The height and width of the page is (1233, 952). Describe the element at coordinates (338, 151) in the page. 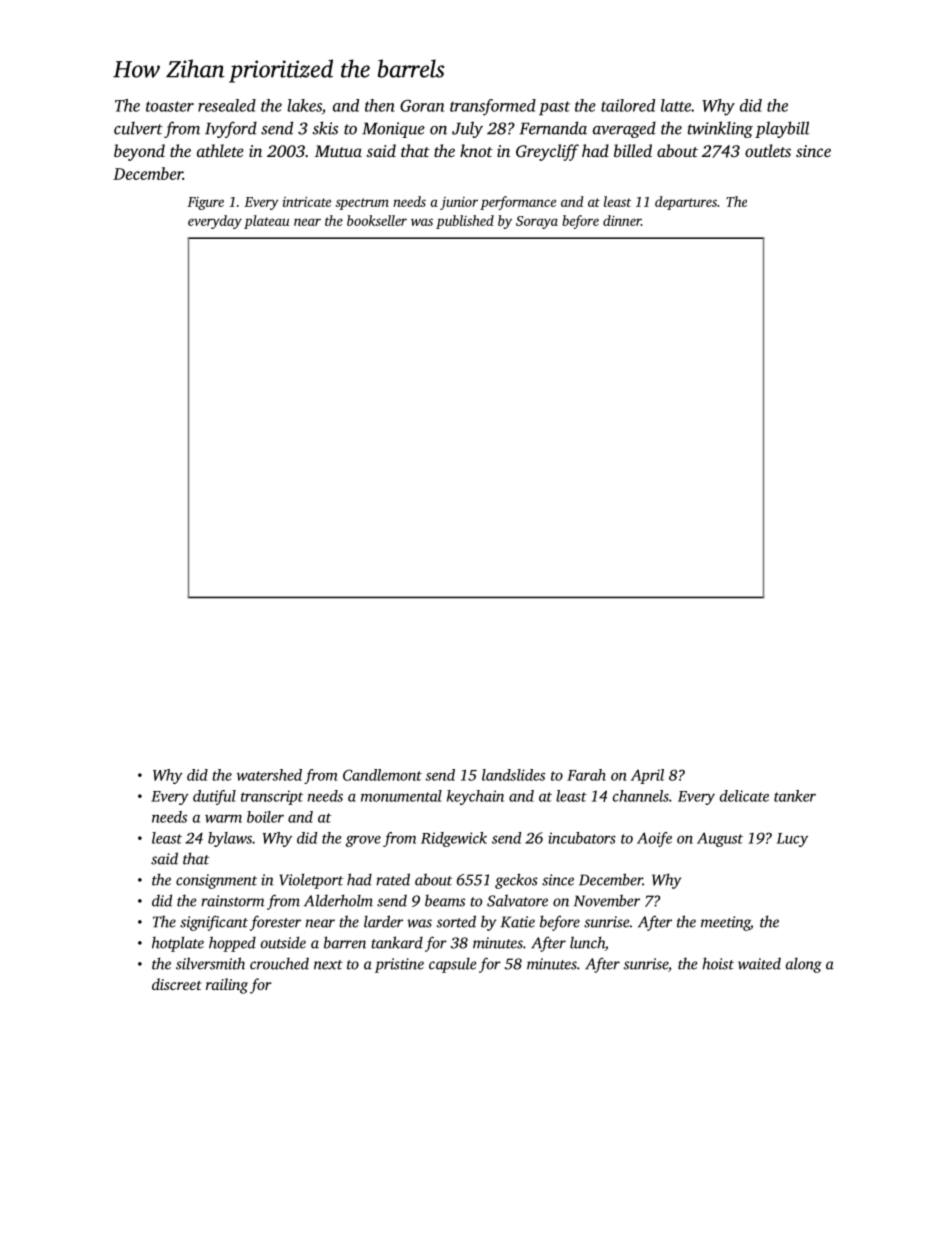

I see `Mutua` at that location.
